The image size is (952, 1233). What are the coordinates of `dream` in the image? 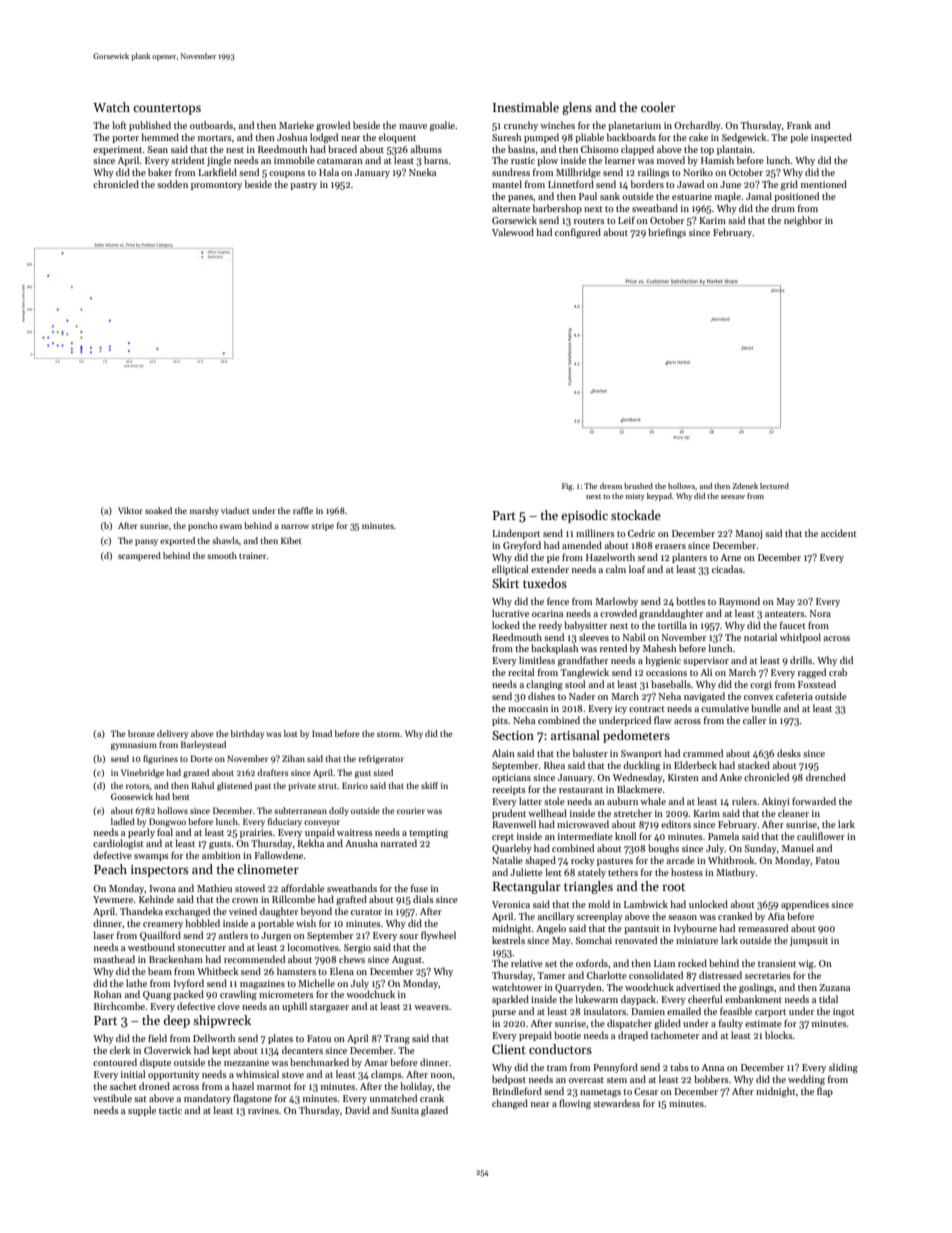 It's located at (611, 486).
